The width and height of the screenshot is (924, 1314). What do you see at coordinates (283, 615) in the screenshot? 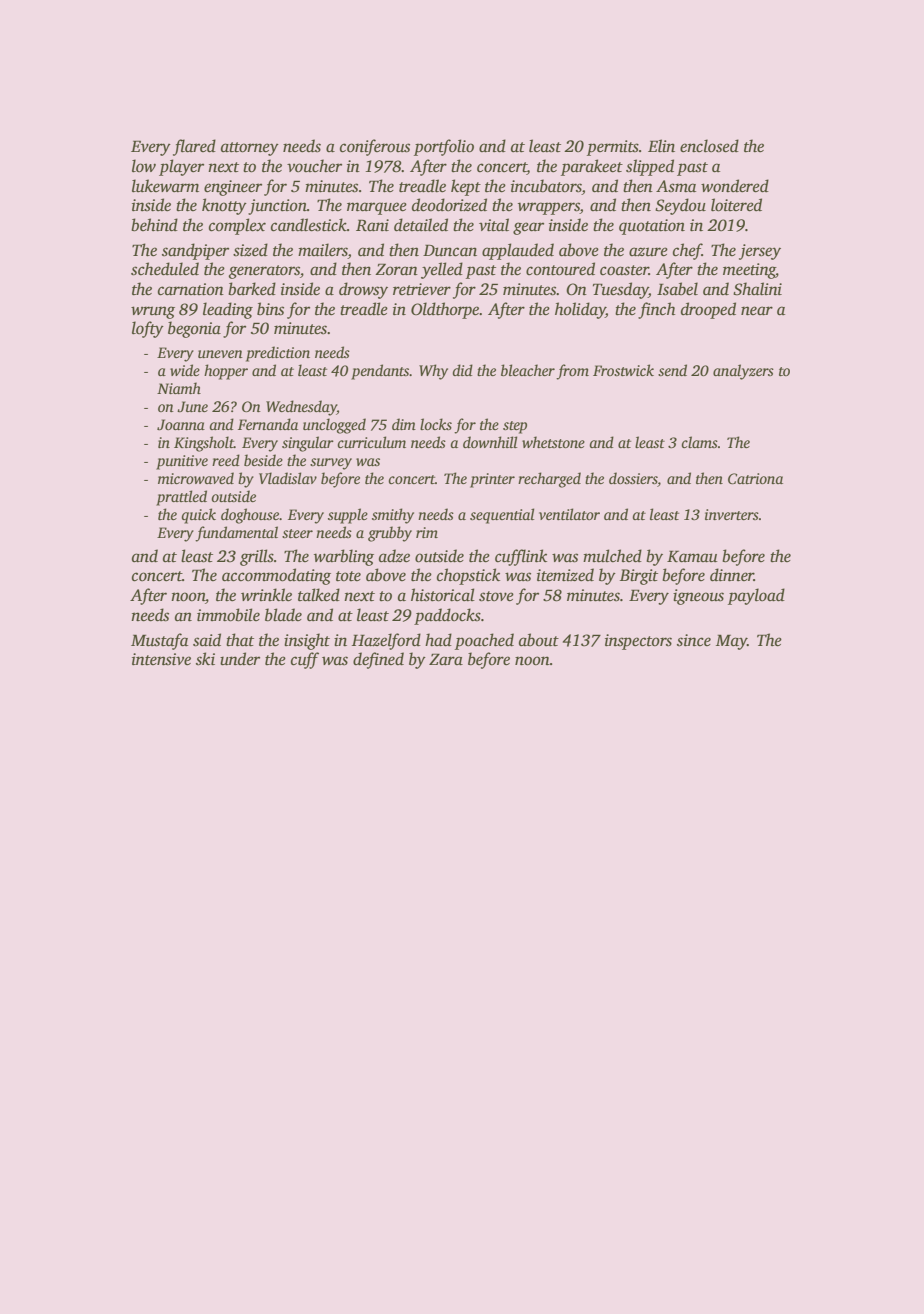
I see `blade` at bounding box center [283, 615].
